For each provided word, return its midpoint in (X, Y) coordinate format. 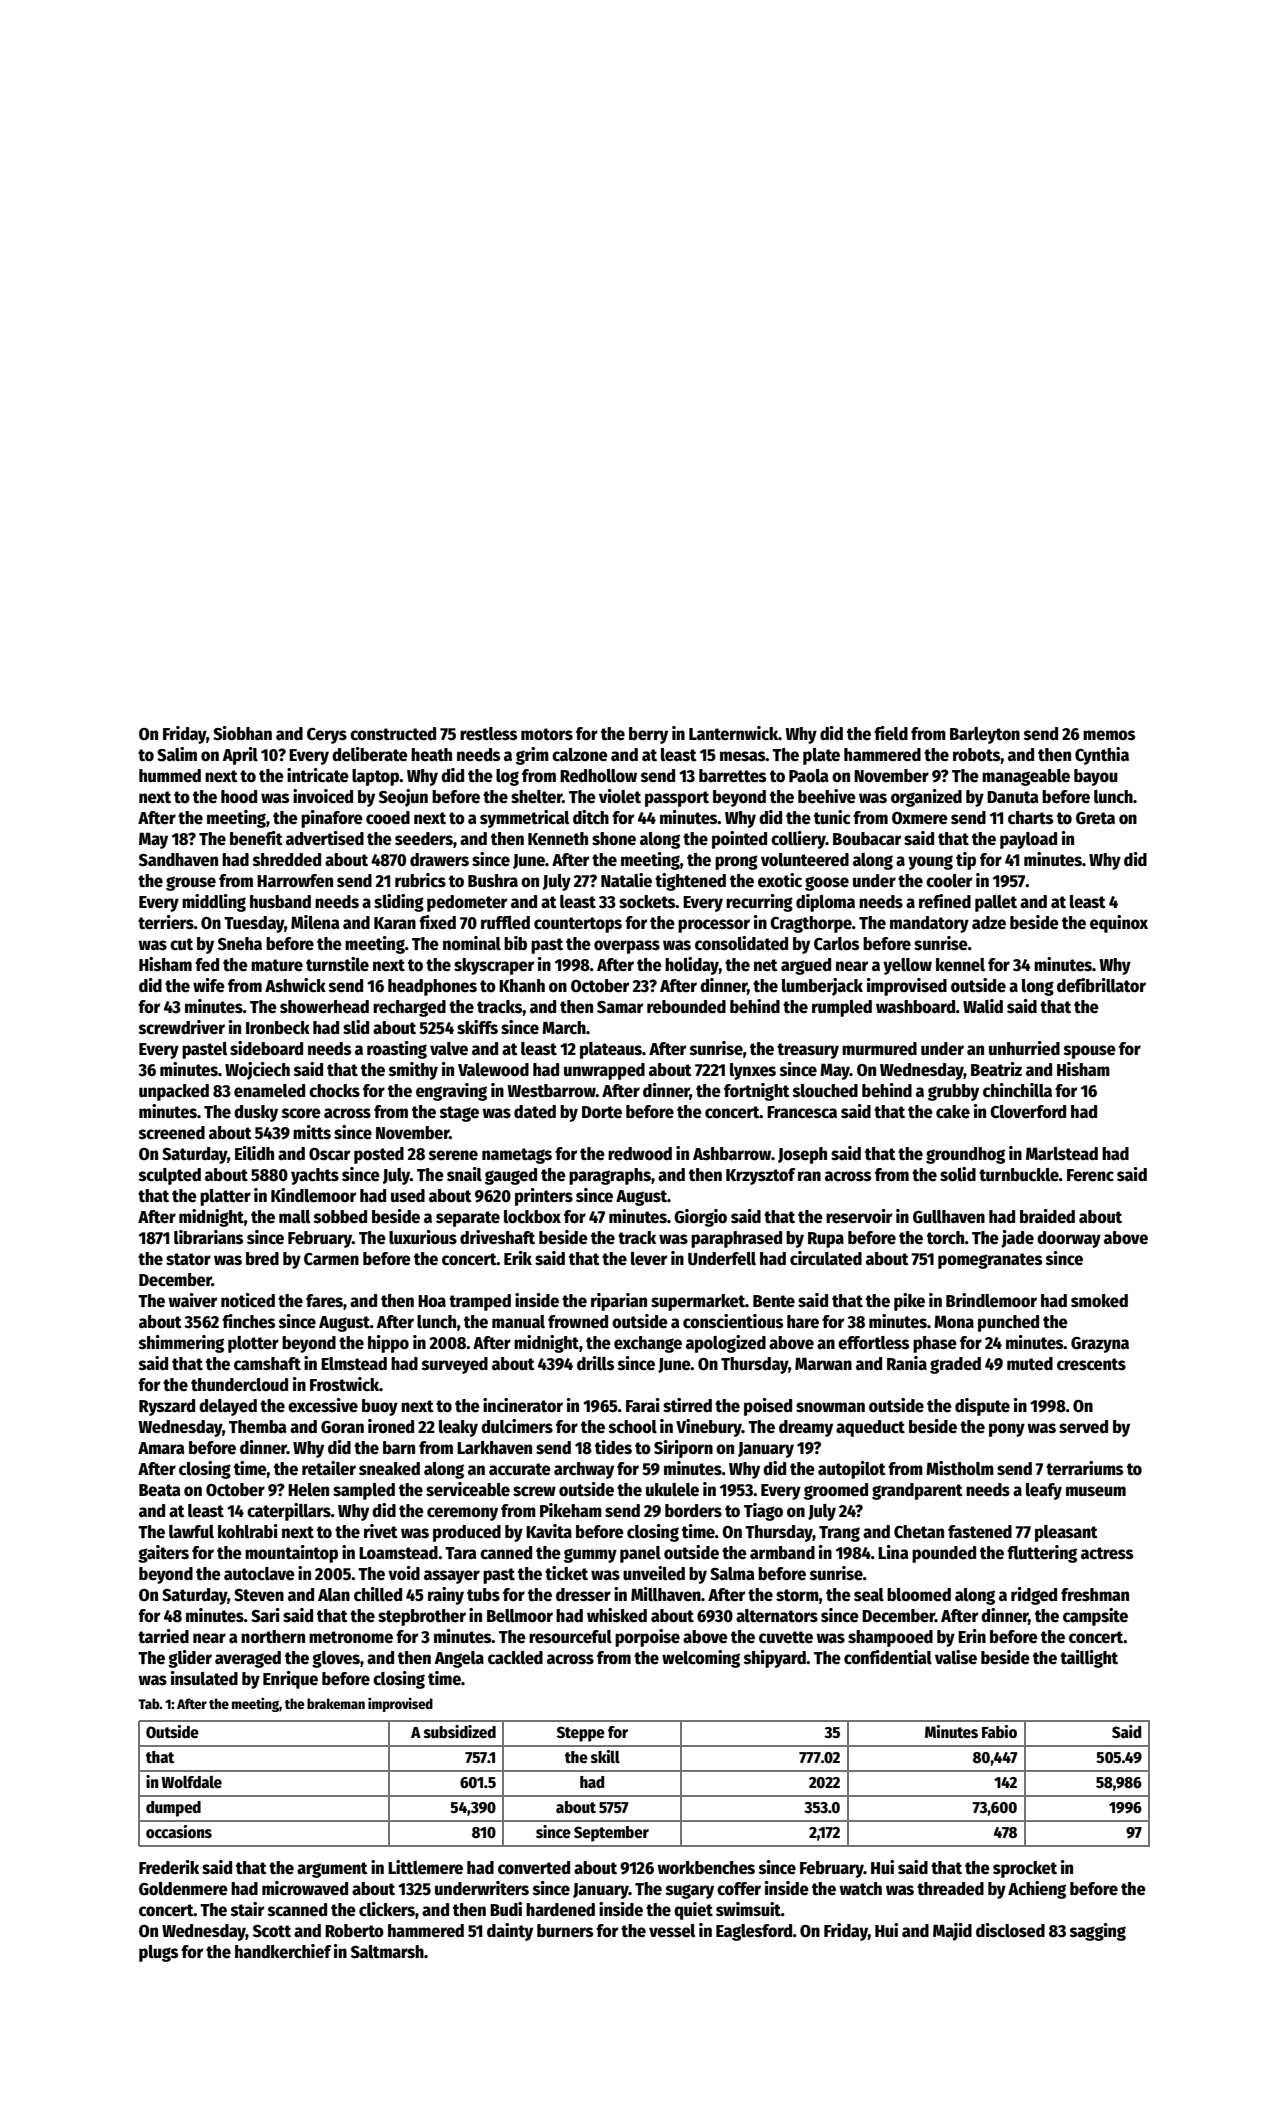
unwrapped (604, 1071)
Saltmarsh (387, 1952)
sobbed (340, 1217)
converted (534, 1868)
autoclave (259, 1574)
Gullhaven (949, 1217)
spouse (1090, 1052)
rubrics (420, 880)
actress (1107, 1553)
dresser (583, 1595)
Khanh (522, 986)
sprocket (1025, 1869)
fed (207, 965)
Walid (983, 1006)
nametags (517, 1156)
